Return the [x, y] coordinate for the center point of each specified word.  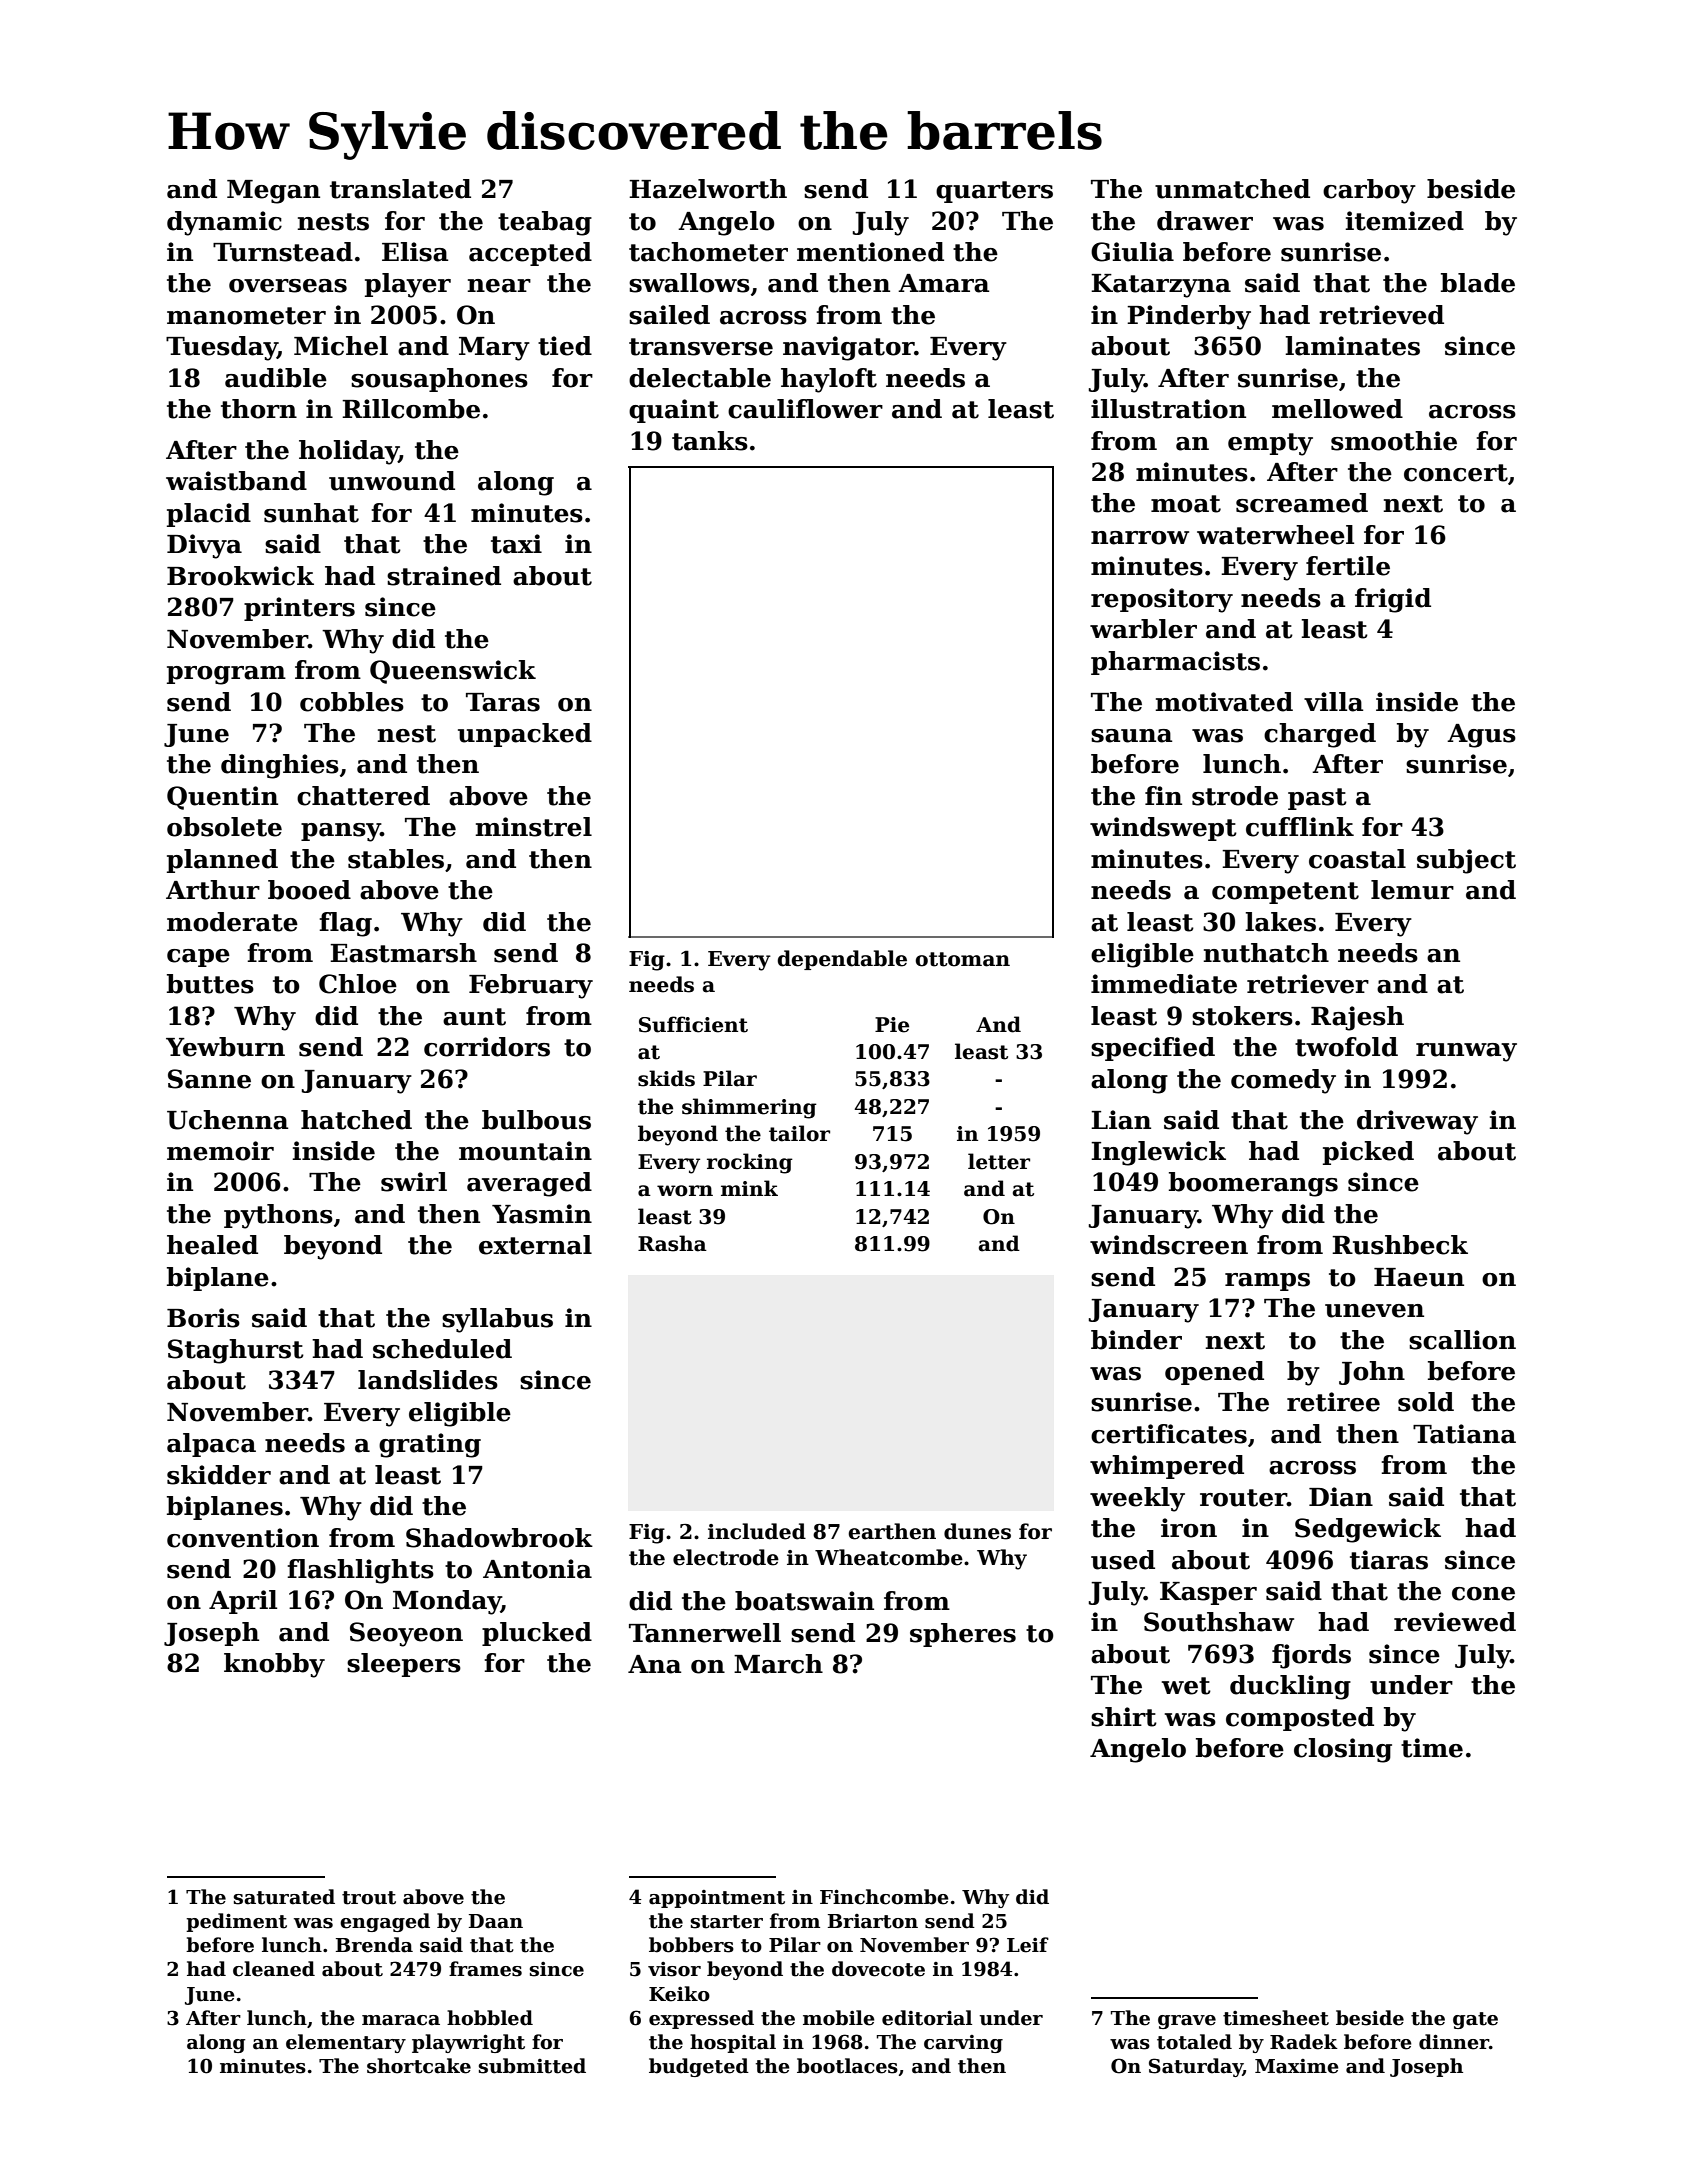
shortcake [419, 2066]
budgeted [699, 2067]
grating [430, 1445]
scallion [1462, 1340]
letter [999, 1161]
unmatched [1232, 189]
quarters [994, 192]
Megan [273, 192]
